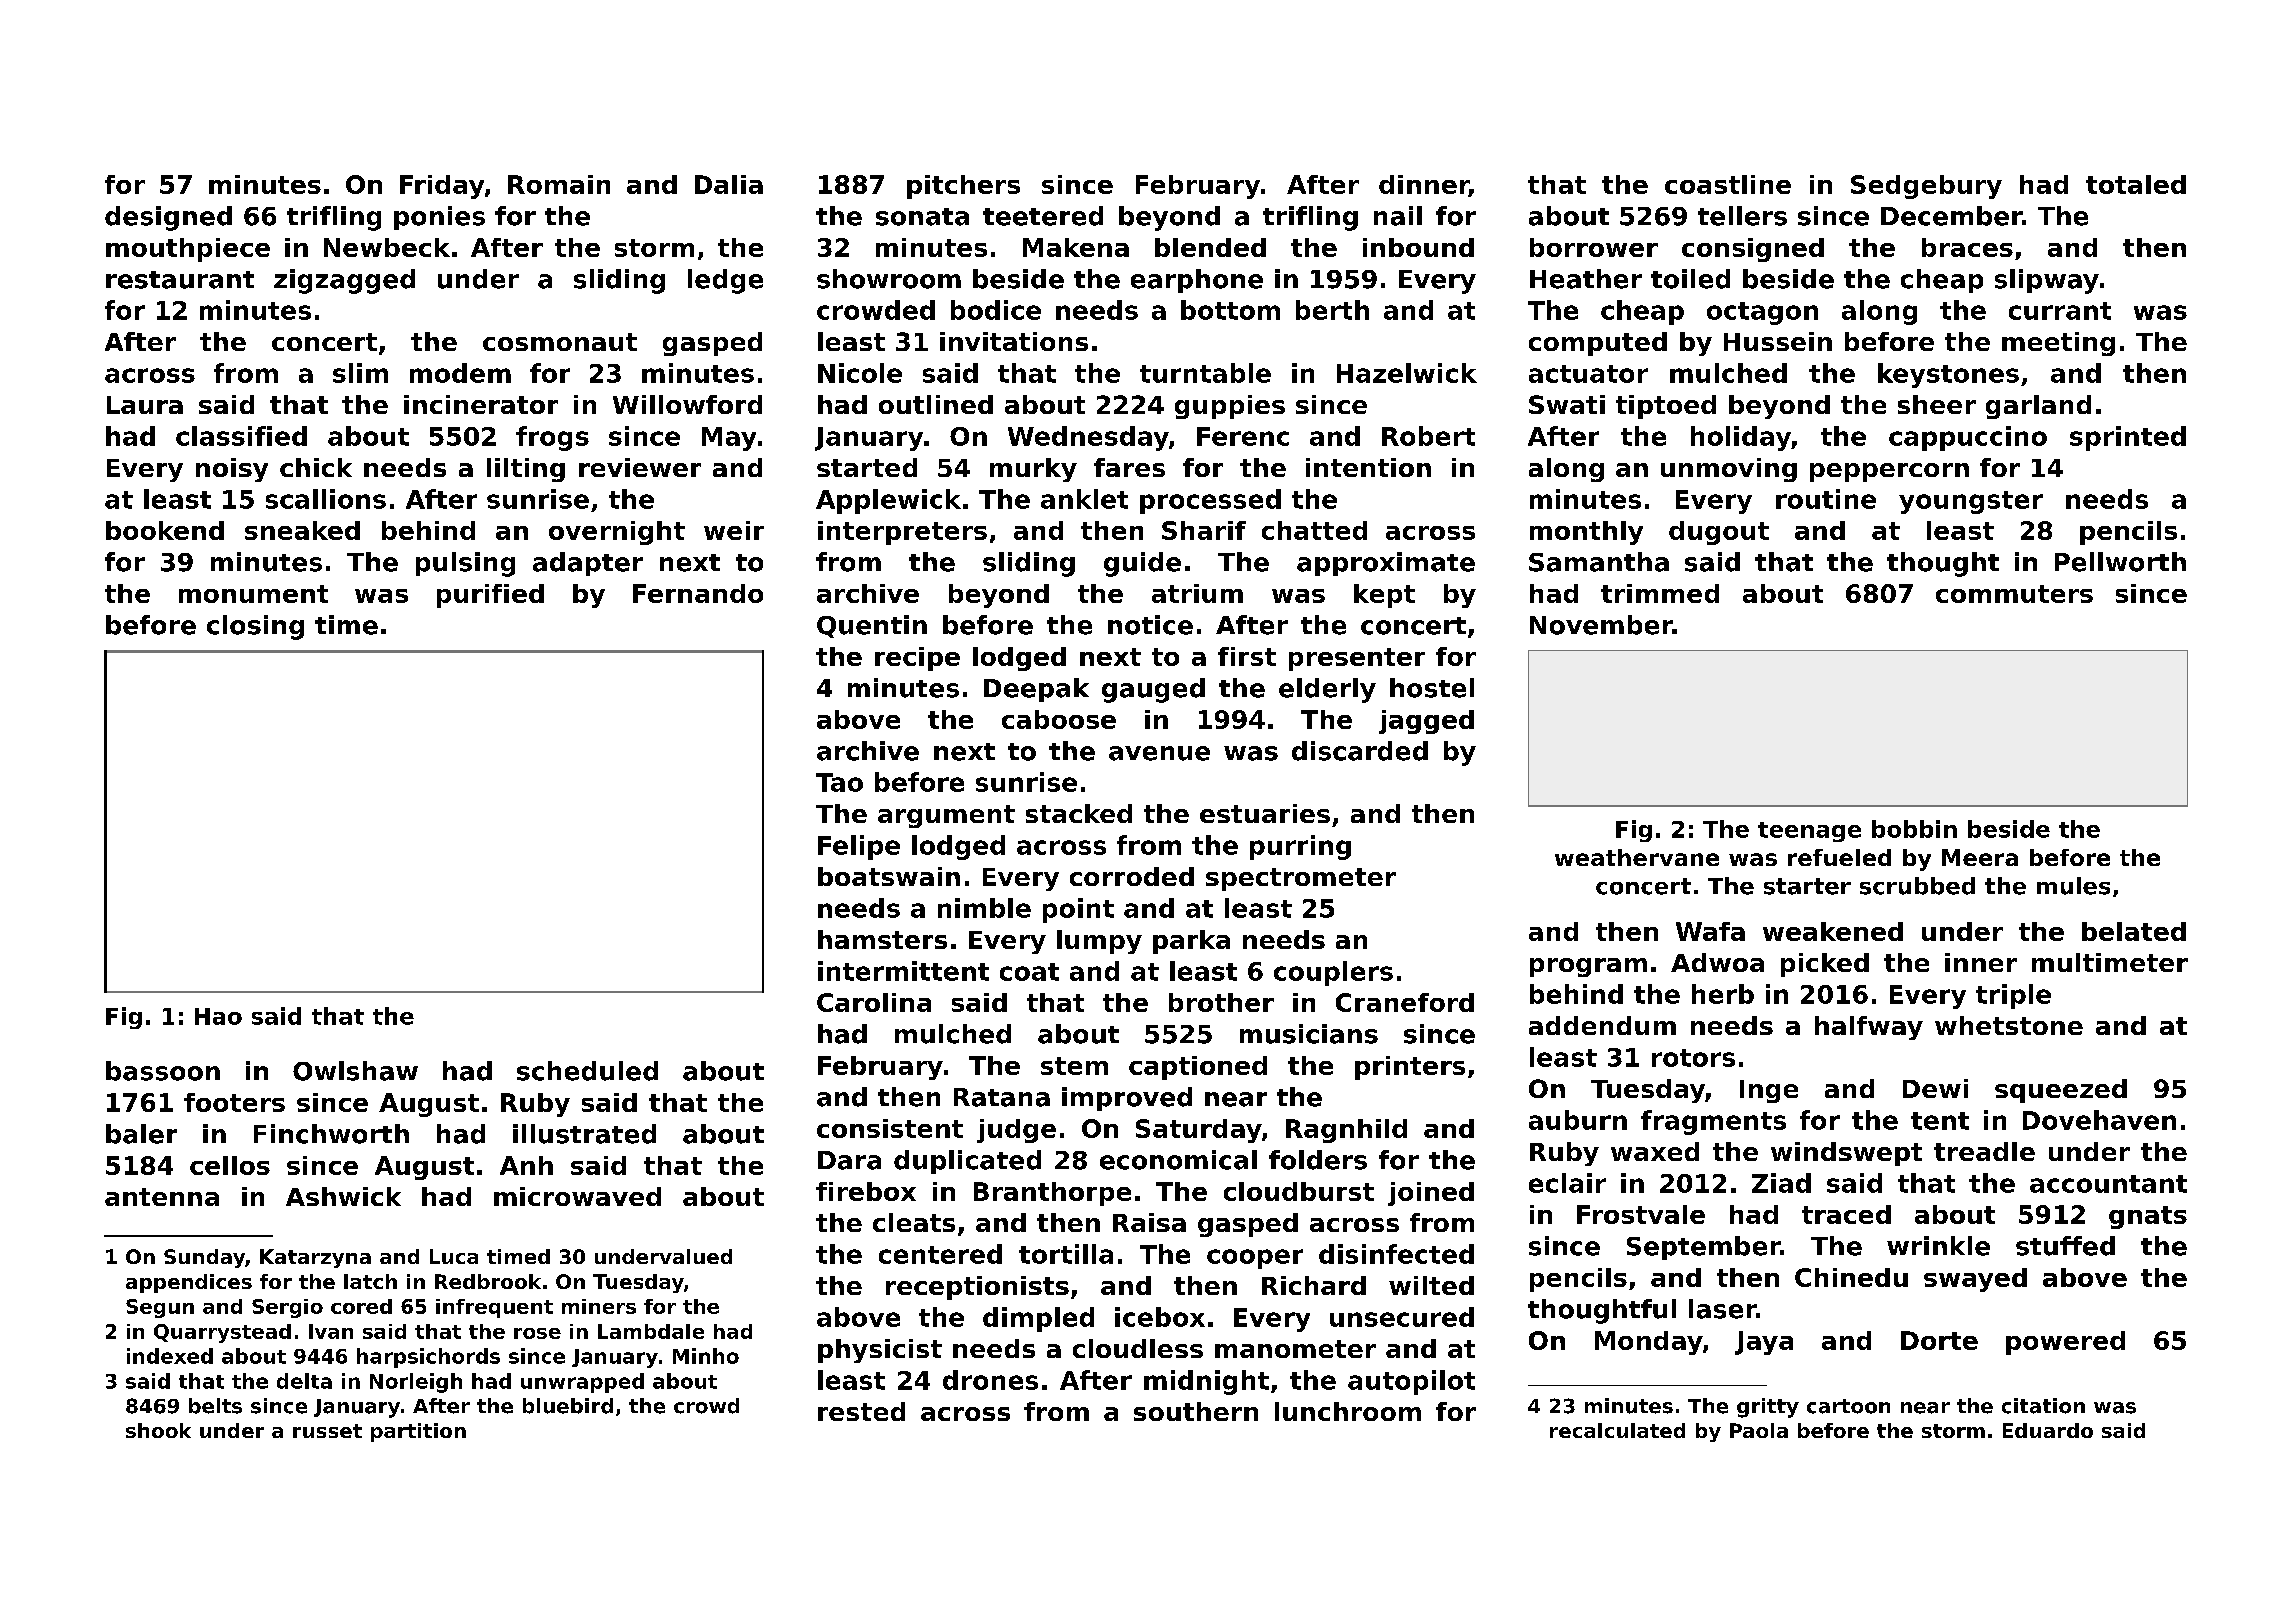 Image resolution: width=2292 pixels, height=1620 pixels. Describe the element at coordinates (344, 281) in the document. I see `zigzagged` at that location.
